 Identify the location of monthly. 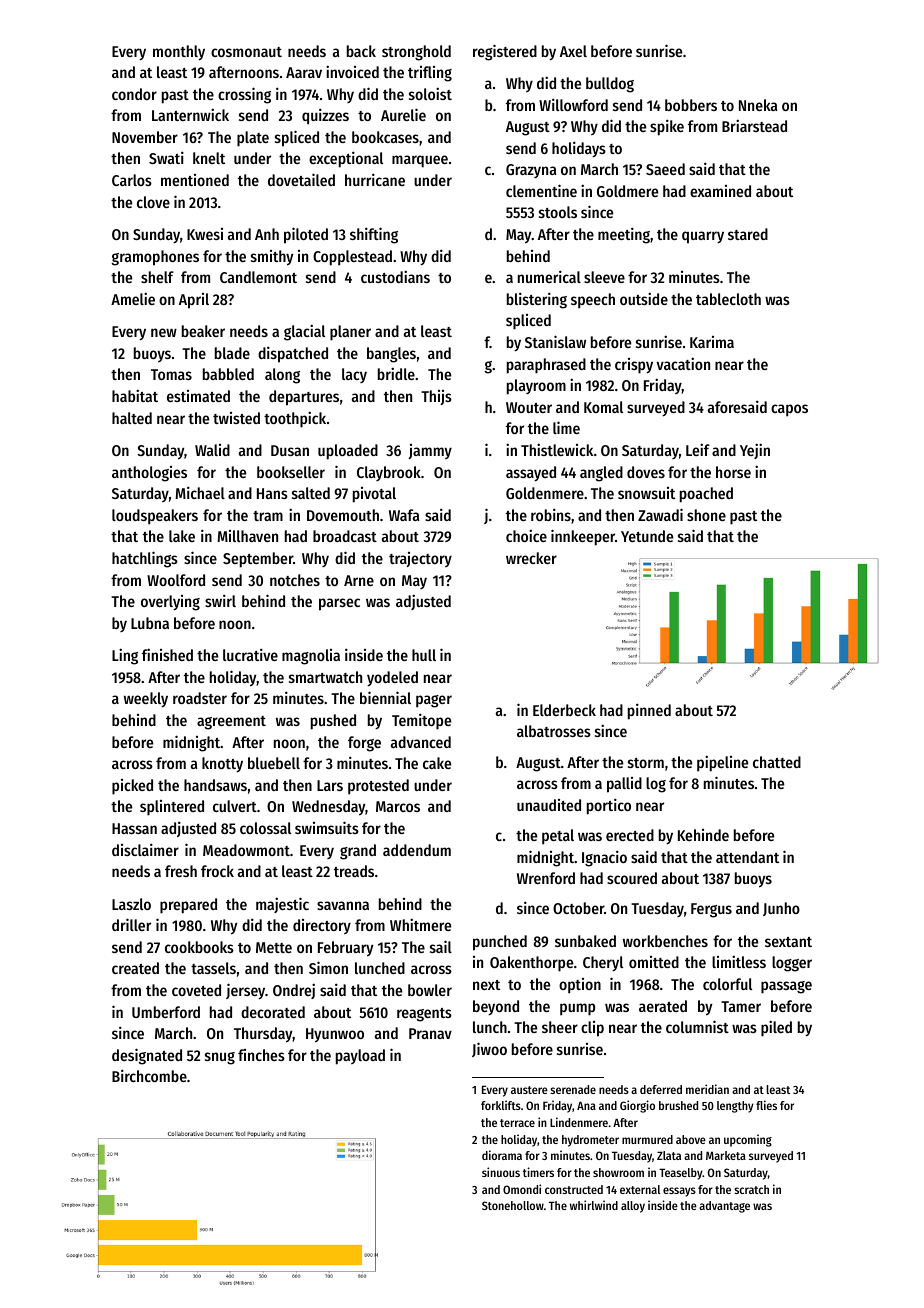
(179, 52).
